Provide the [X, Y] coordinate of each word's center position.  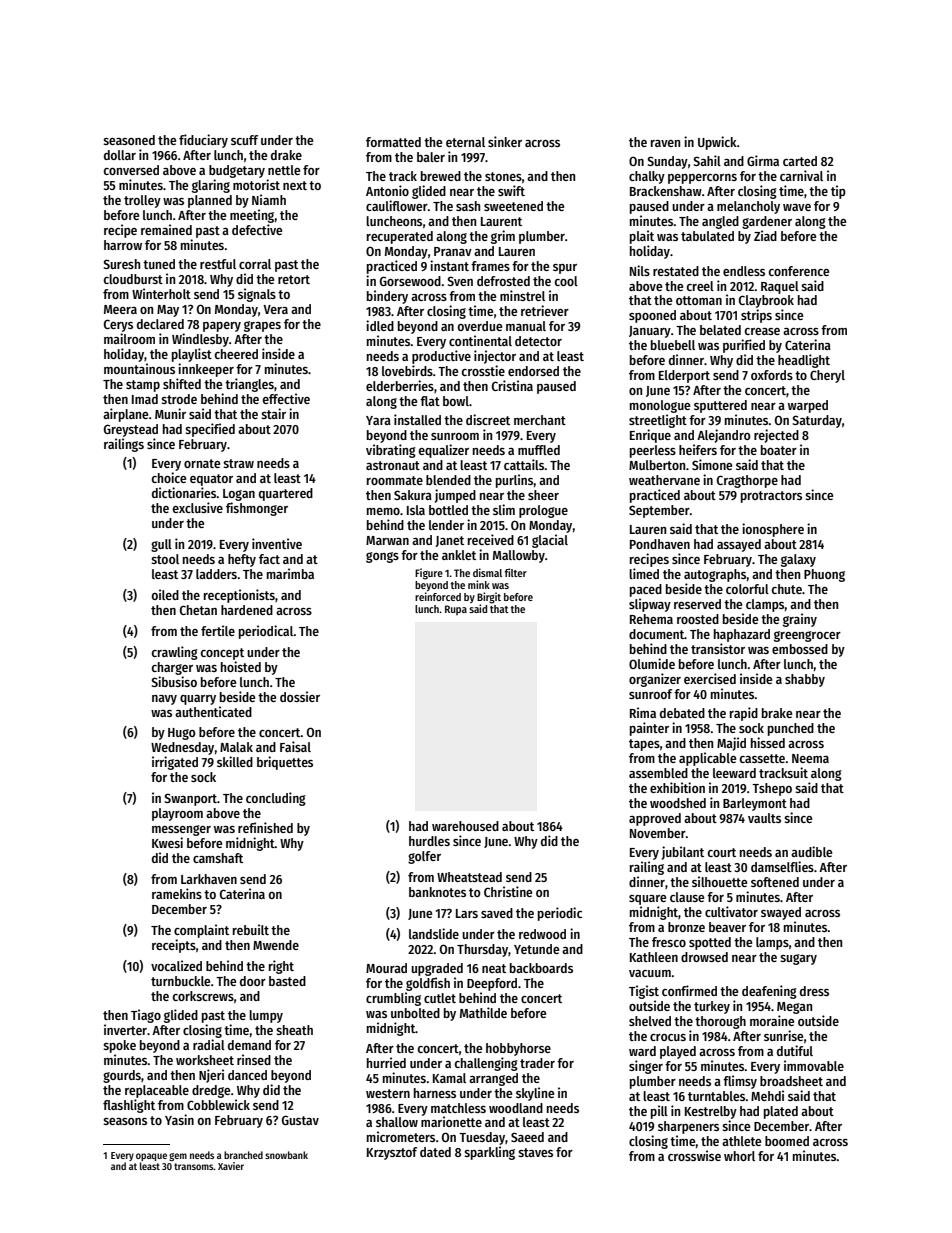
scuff [244, 140]
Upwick [717, 143]
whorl [739, 1156]
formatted [393, 142]
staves [535, 1152]
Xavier [231, 1166]
